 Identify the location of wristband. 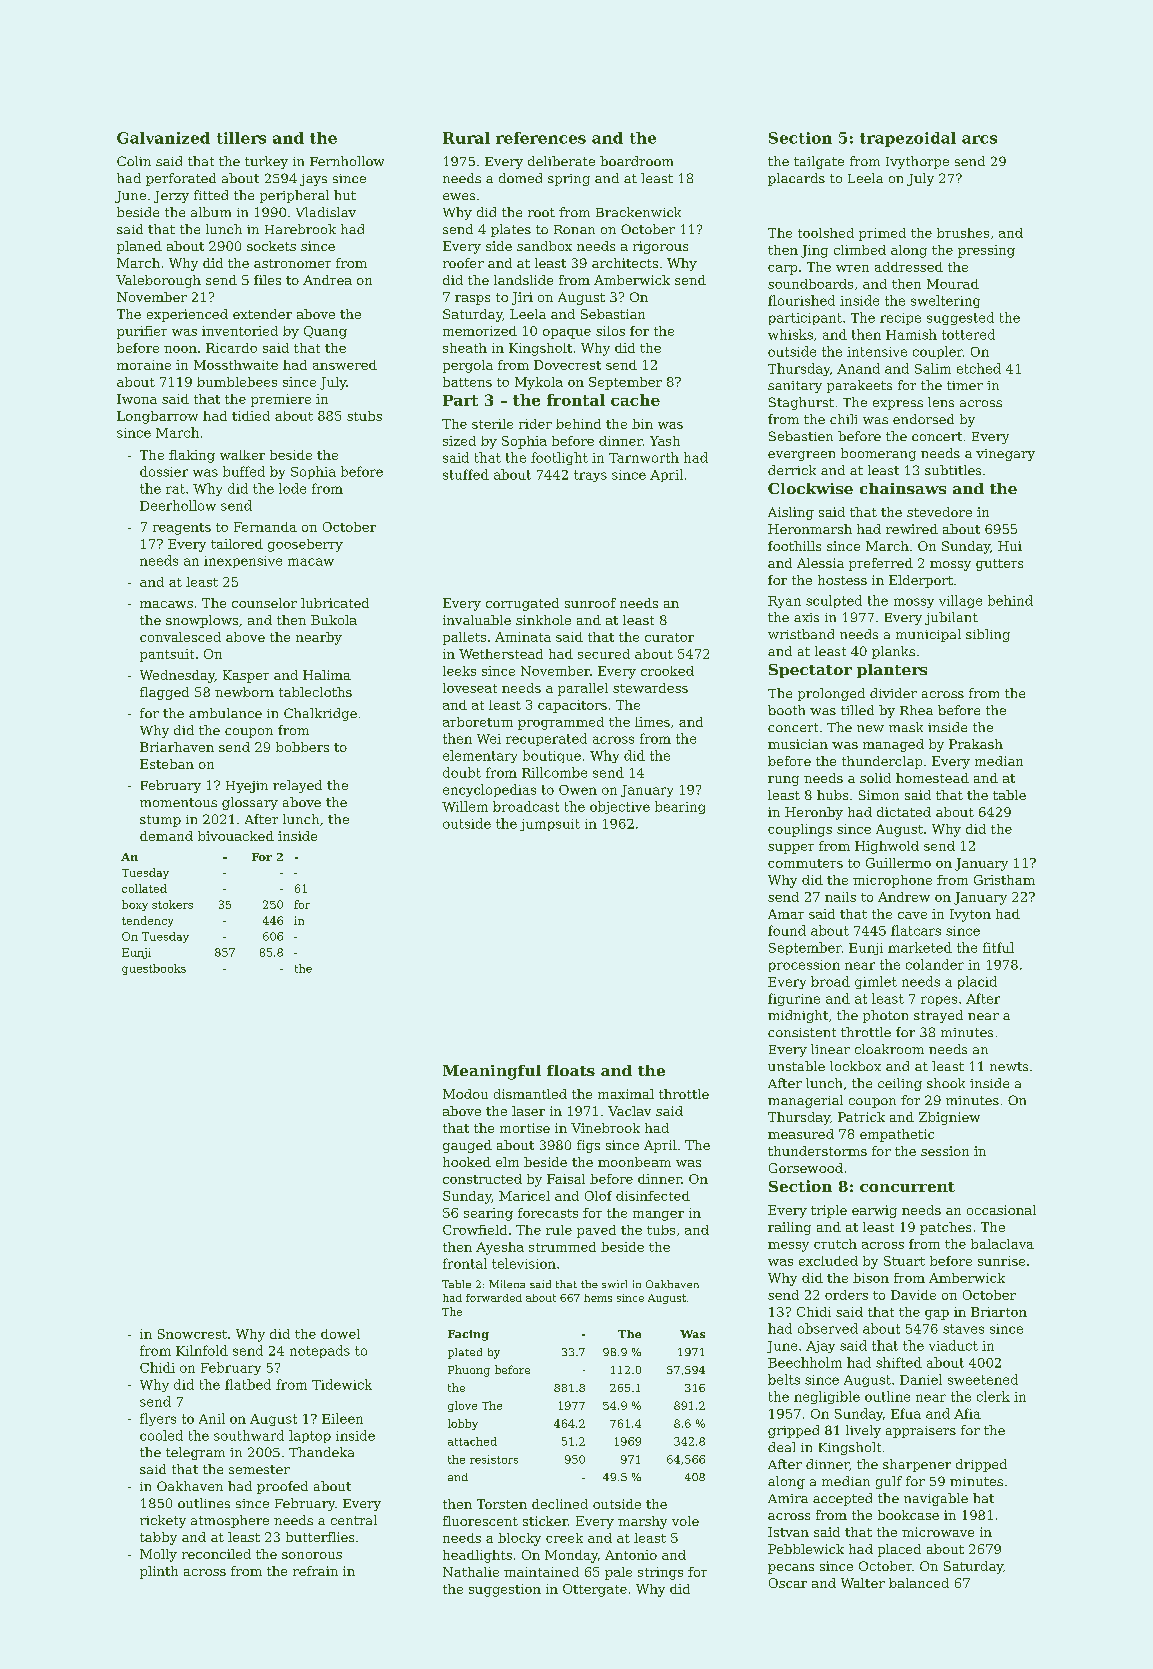
(801, 634).
